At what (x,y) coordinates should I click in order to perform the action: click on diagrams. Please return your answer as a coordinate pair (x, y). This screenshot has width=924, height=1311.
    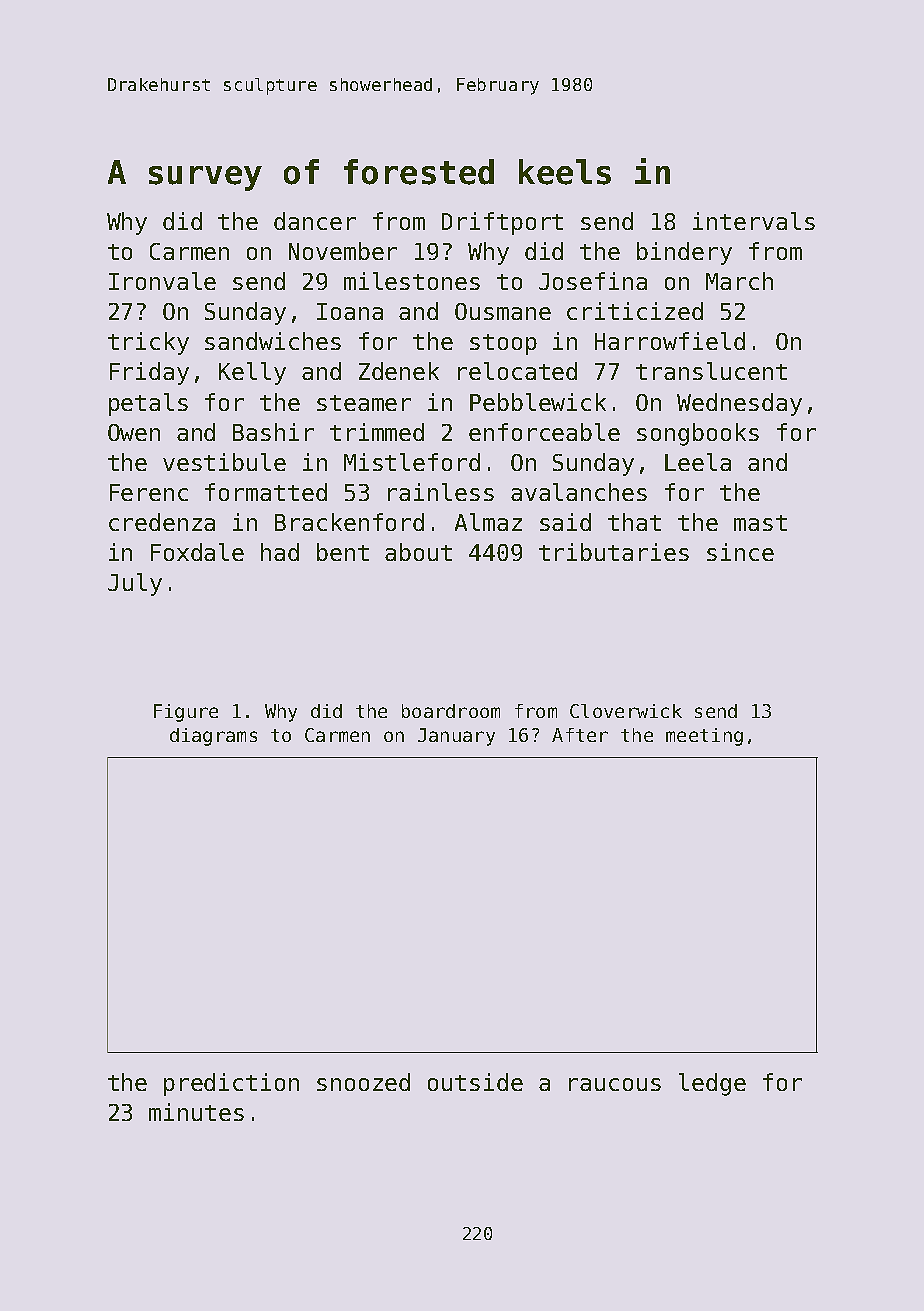
    Looking at the image, I should click on (213, 737).
